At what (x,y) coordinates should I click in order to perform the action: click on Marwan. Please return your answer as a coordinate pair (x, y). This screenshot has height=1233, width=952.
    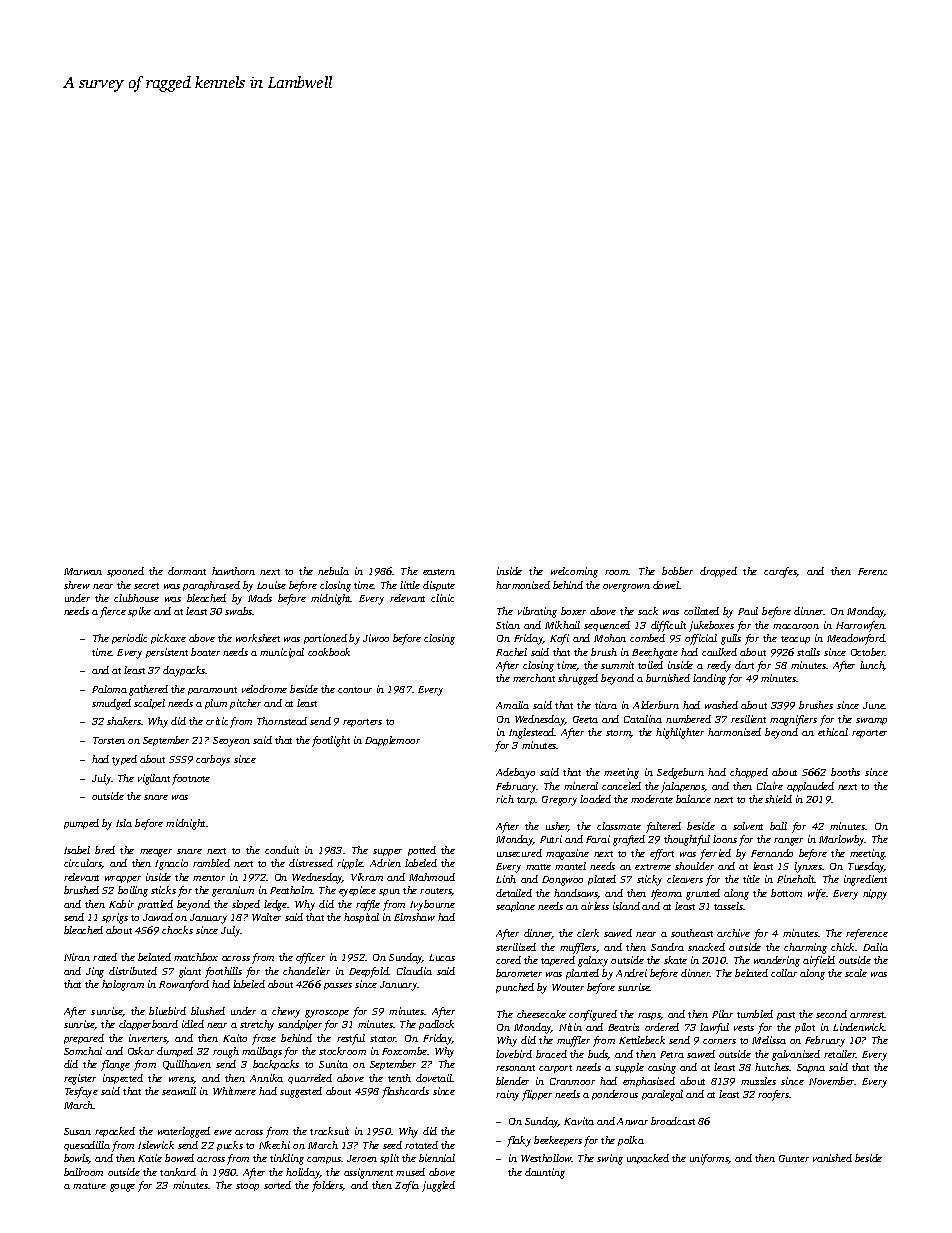
    Looking at the image, I should click on (83, 571).
